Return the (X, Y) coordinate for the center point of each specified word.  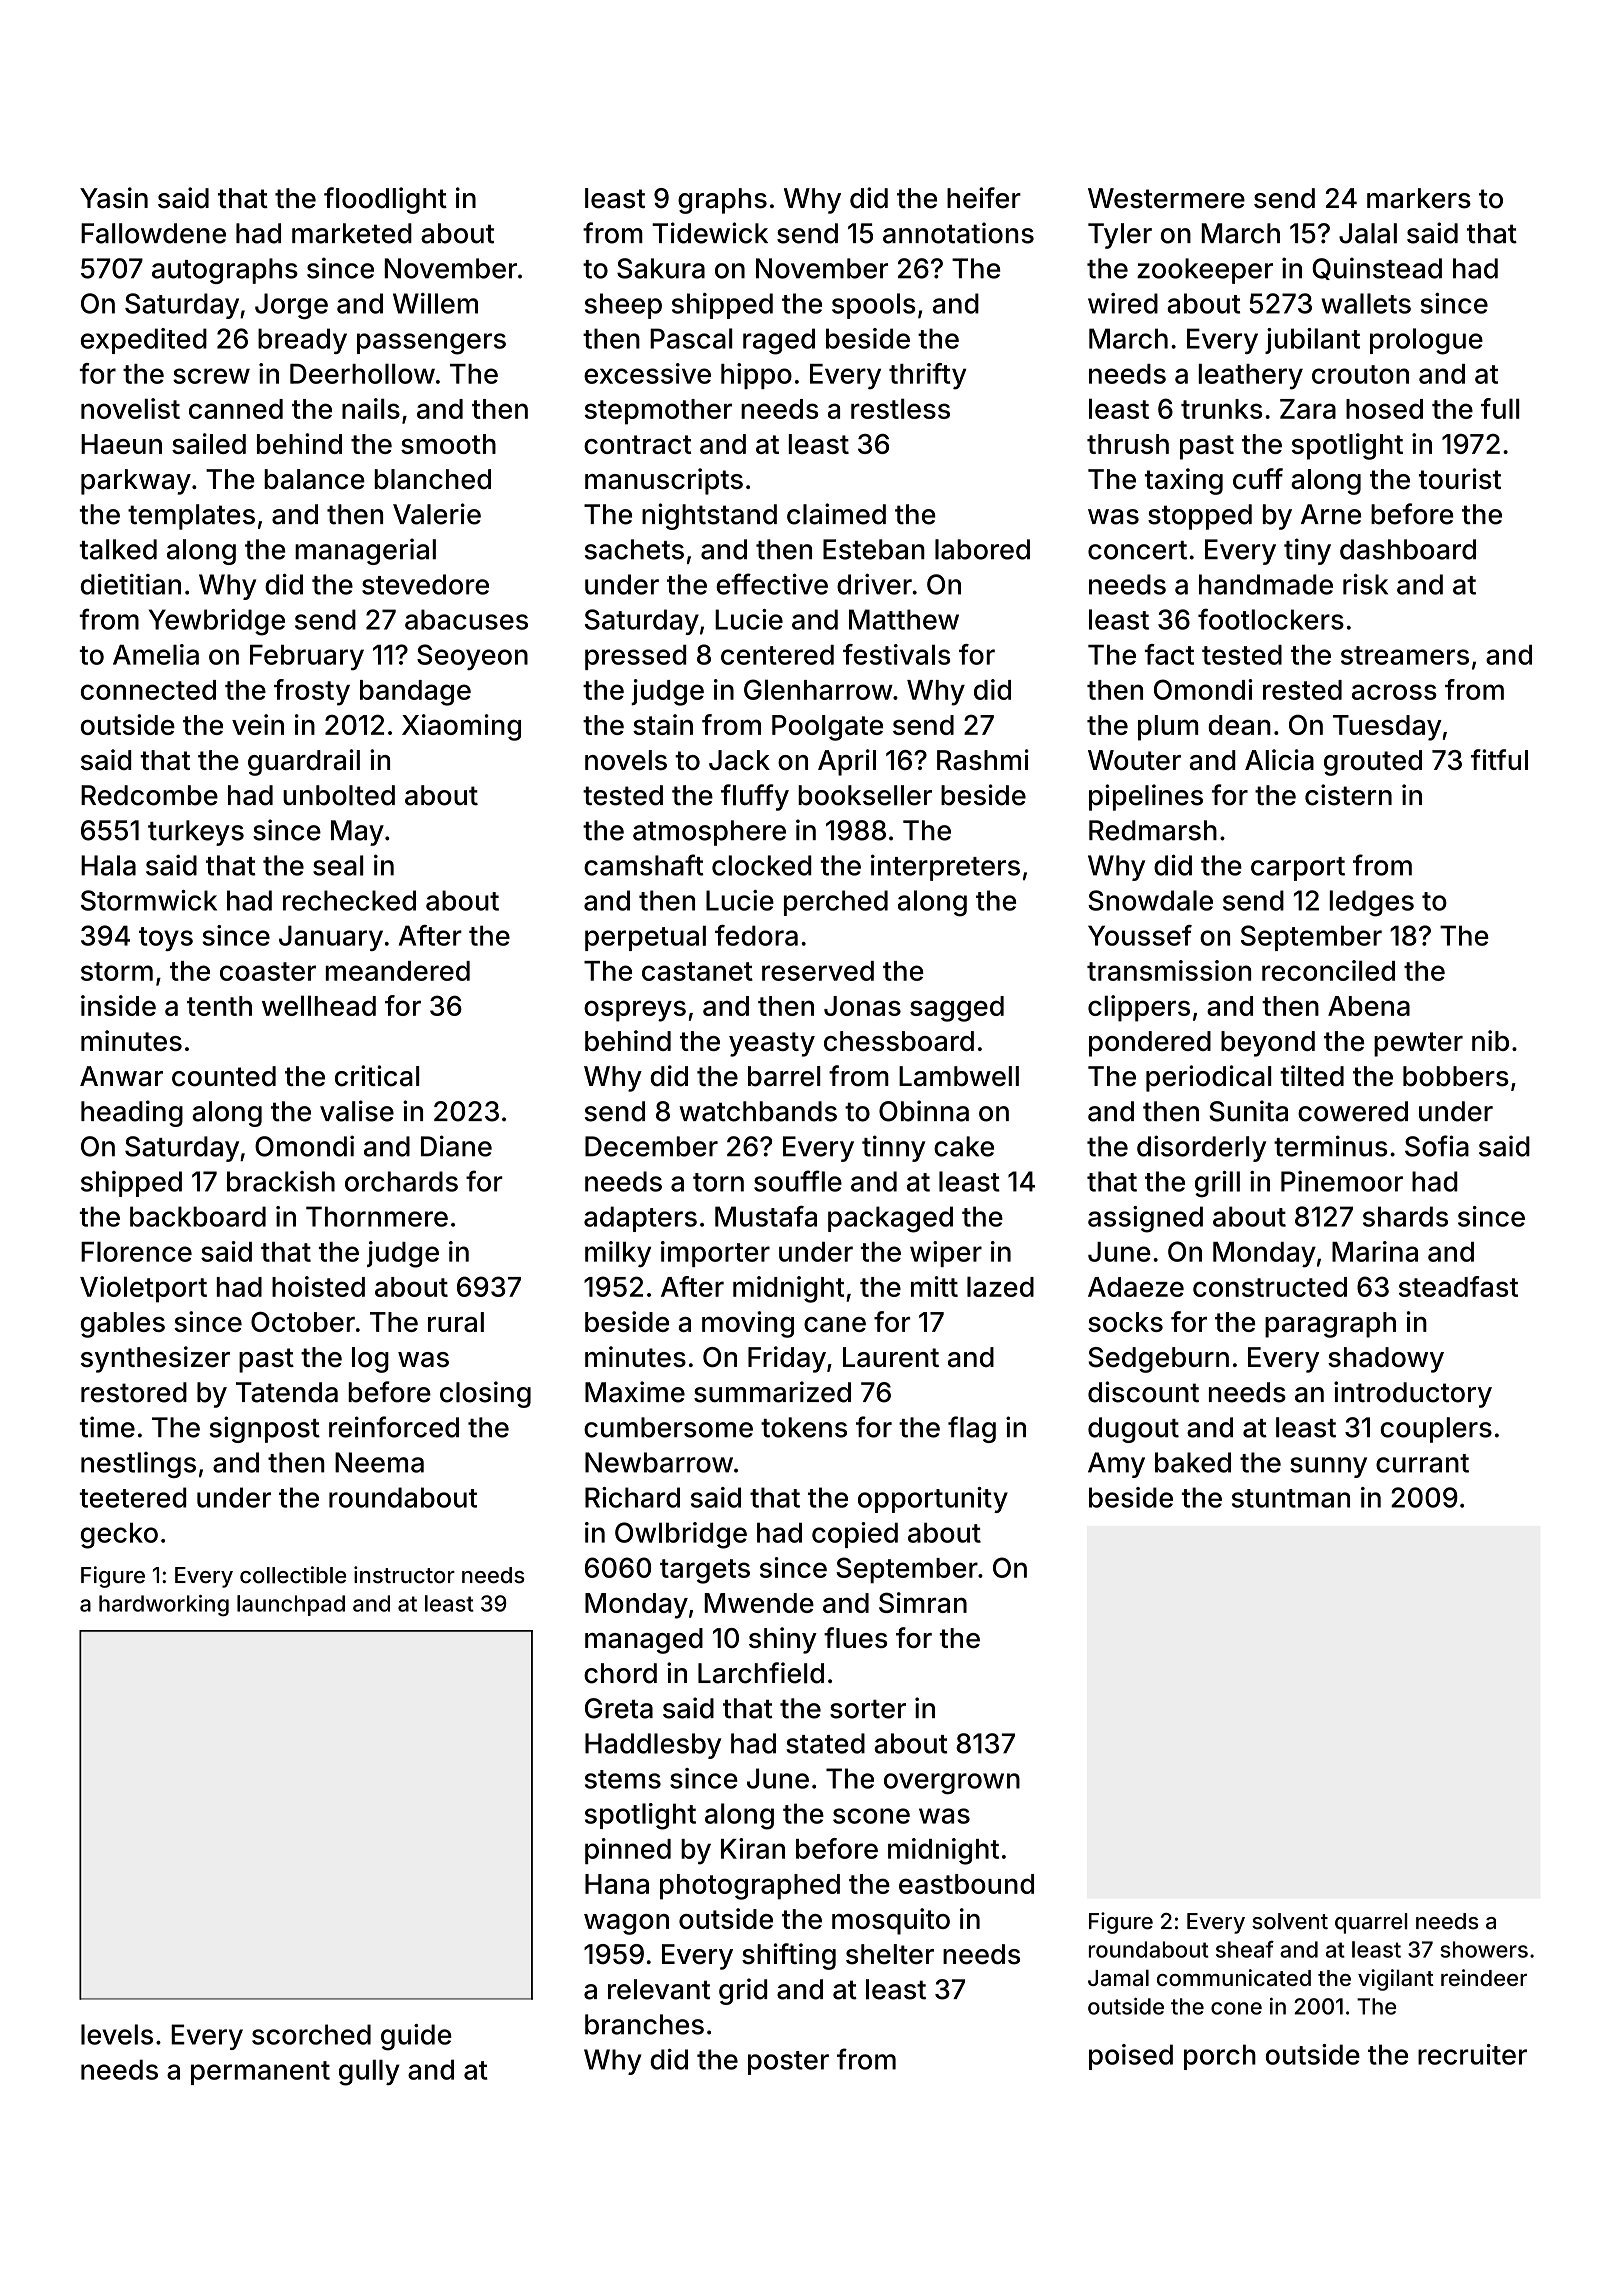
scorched (311, 2034)
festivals (897, 654)
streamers (1405, 655)
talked (118, 549)
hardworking (164, 1605)
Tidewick (710, 233)
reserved (818, 971)
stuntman (1291, 1498)
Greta (619, 1708)
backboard (198, 1216)
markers (1419, 198)
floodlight (385, 200)
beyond (1268, 1044)
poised (1131, 2057)
